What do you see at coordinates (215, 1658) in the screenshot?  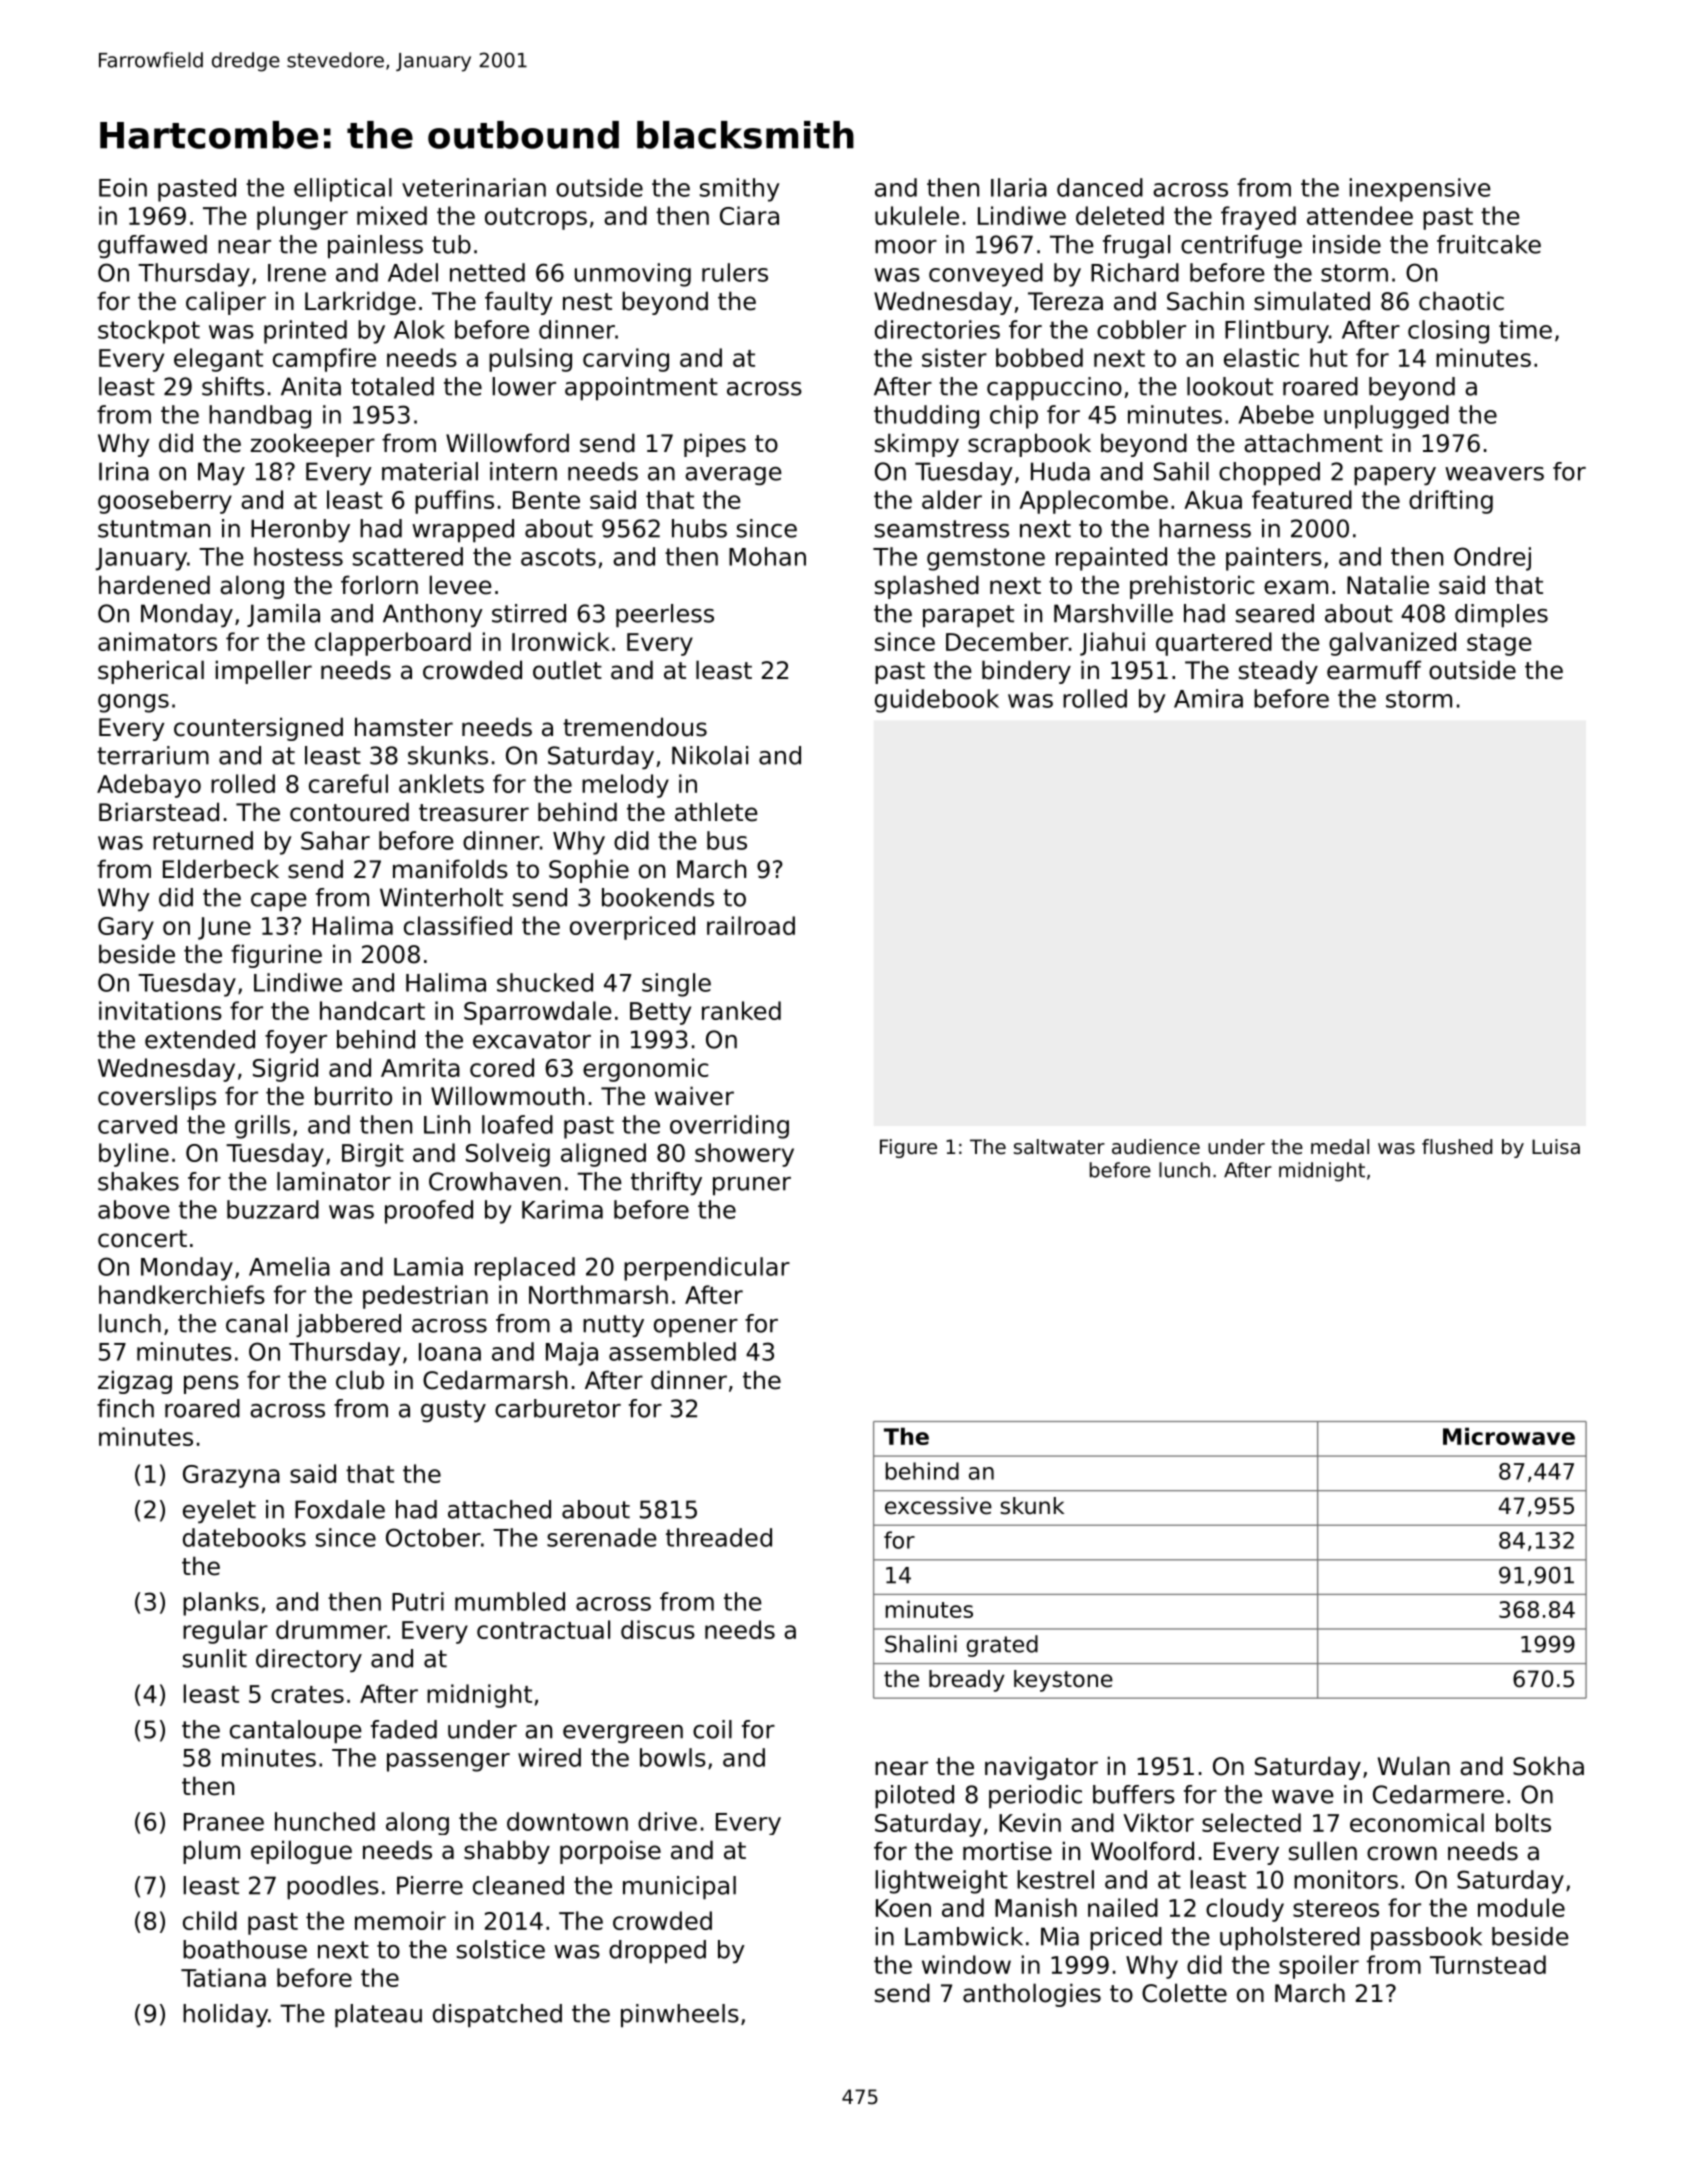 I see `sunlit` at bounding box center [215, 1658].
